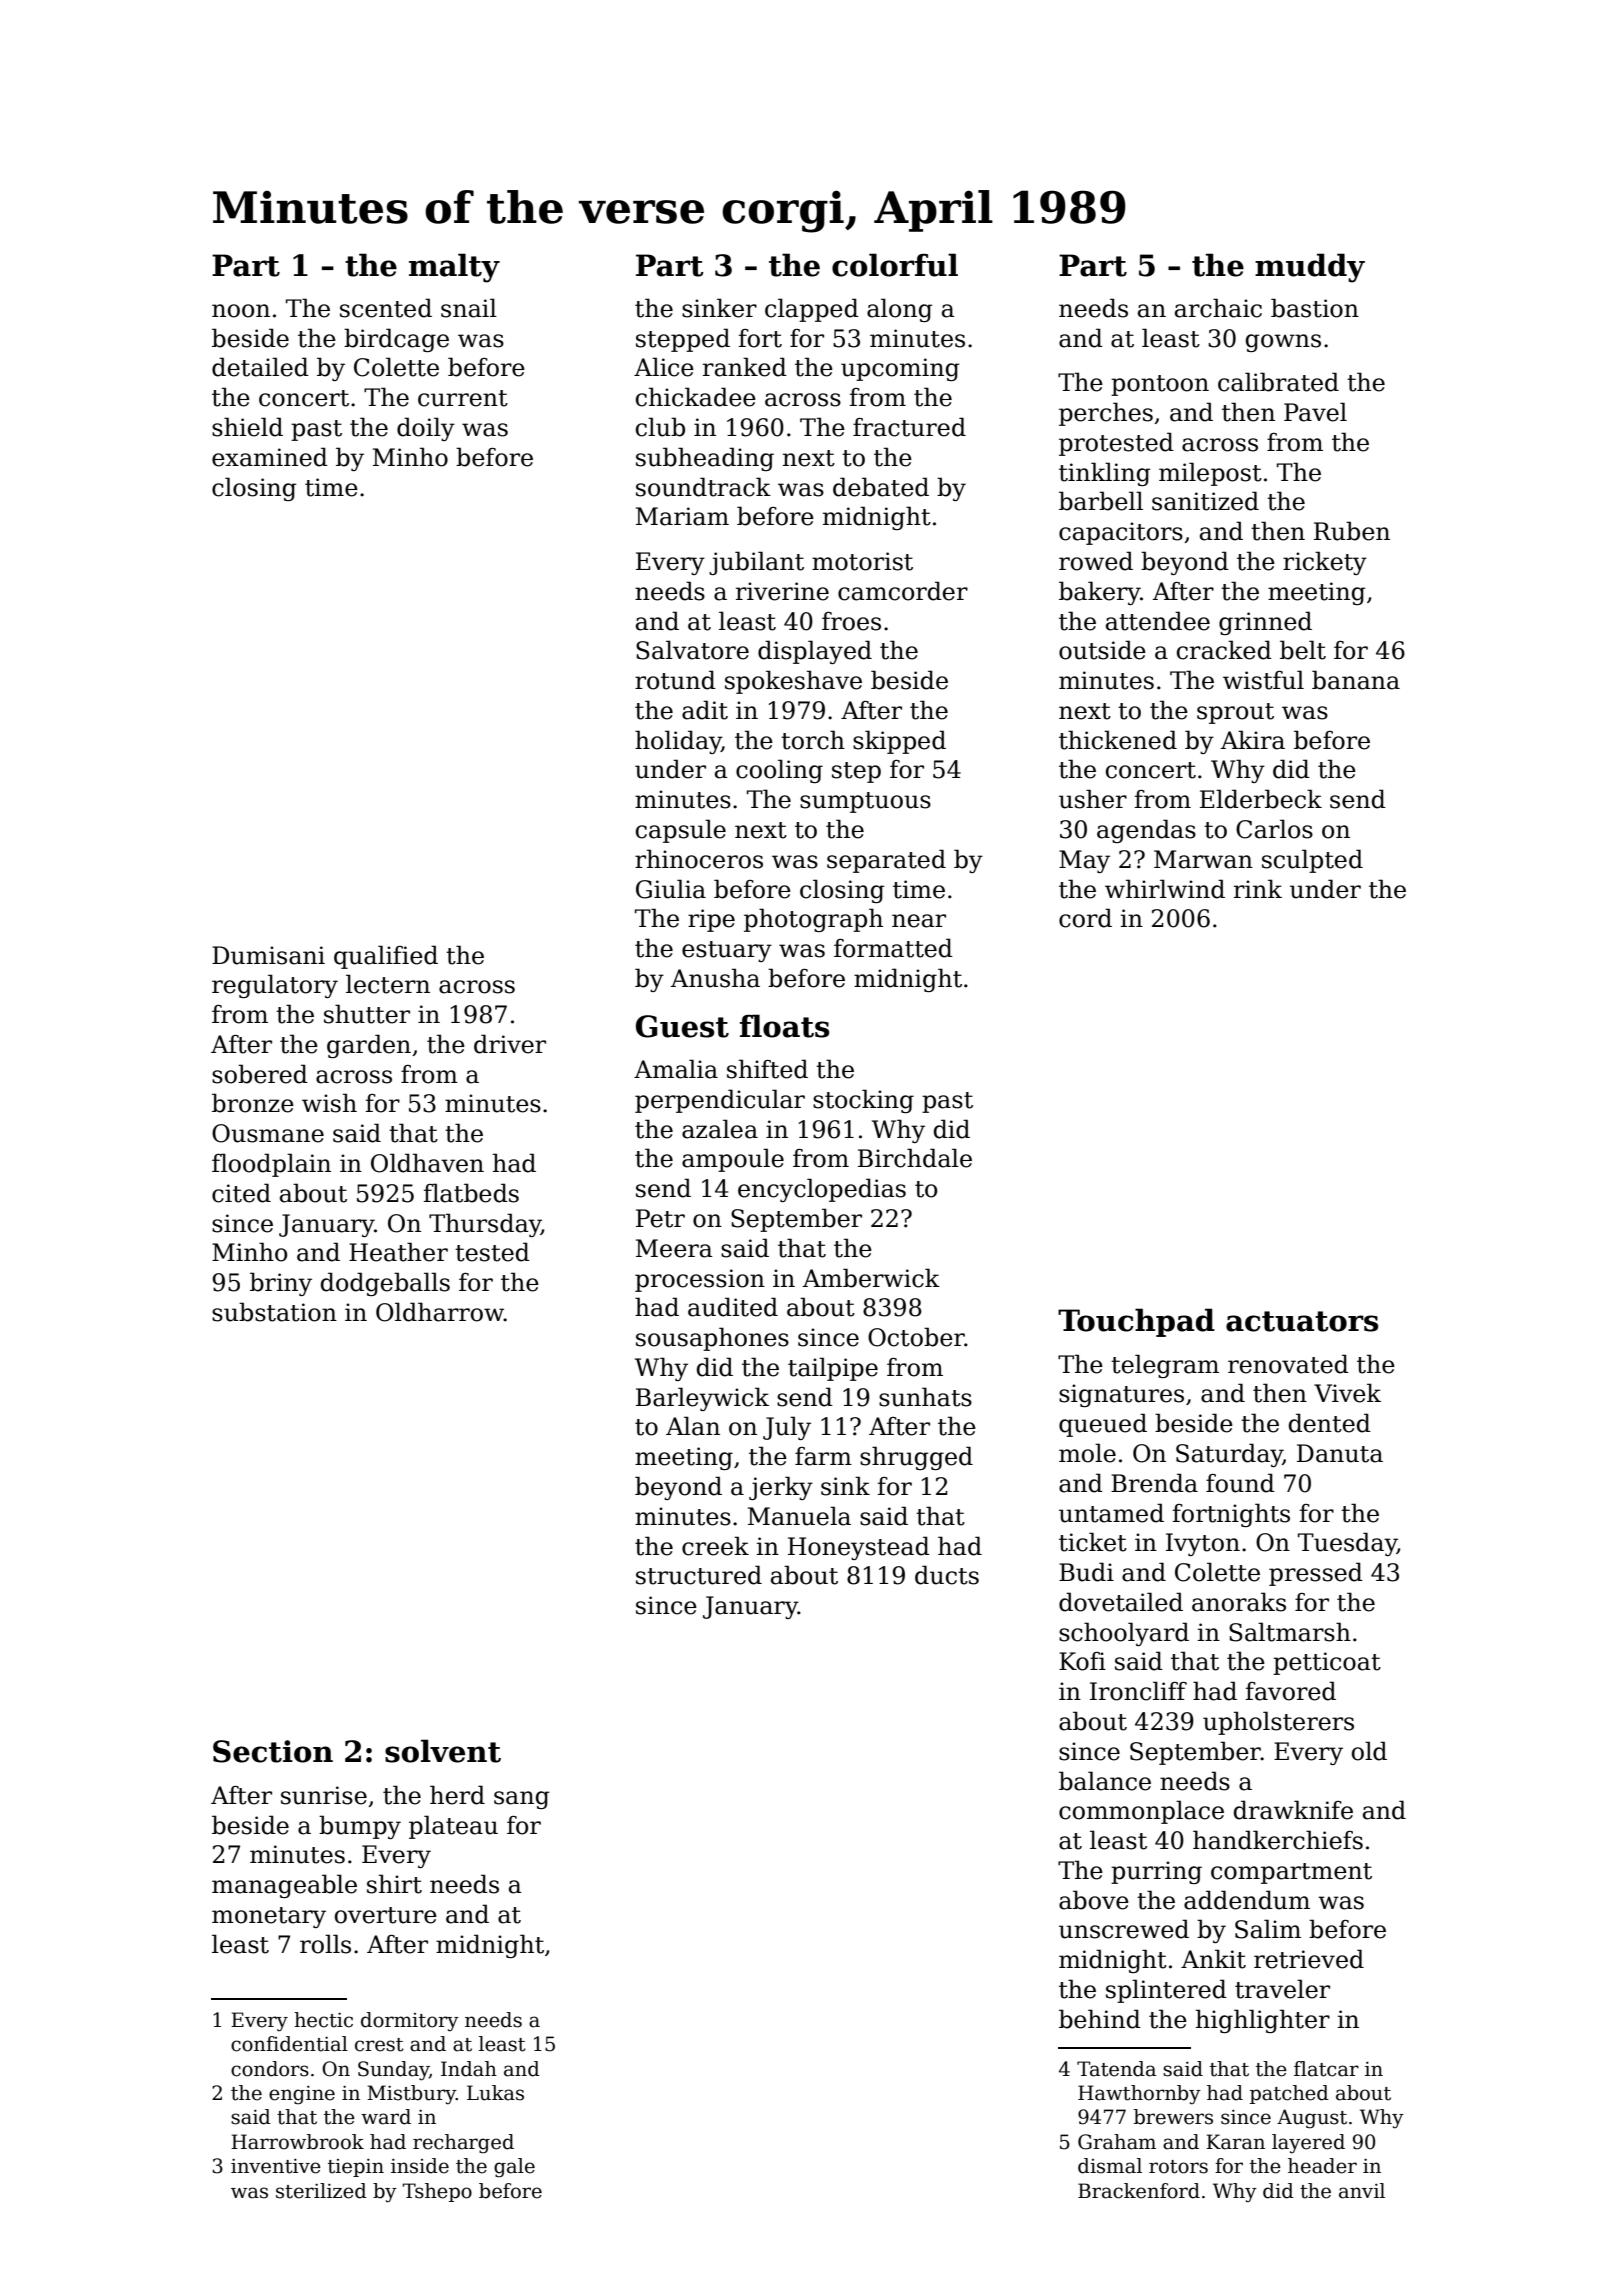  I want to click on untamed, so click(1111, 1513).
